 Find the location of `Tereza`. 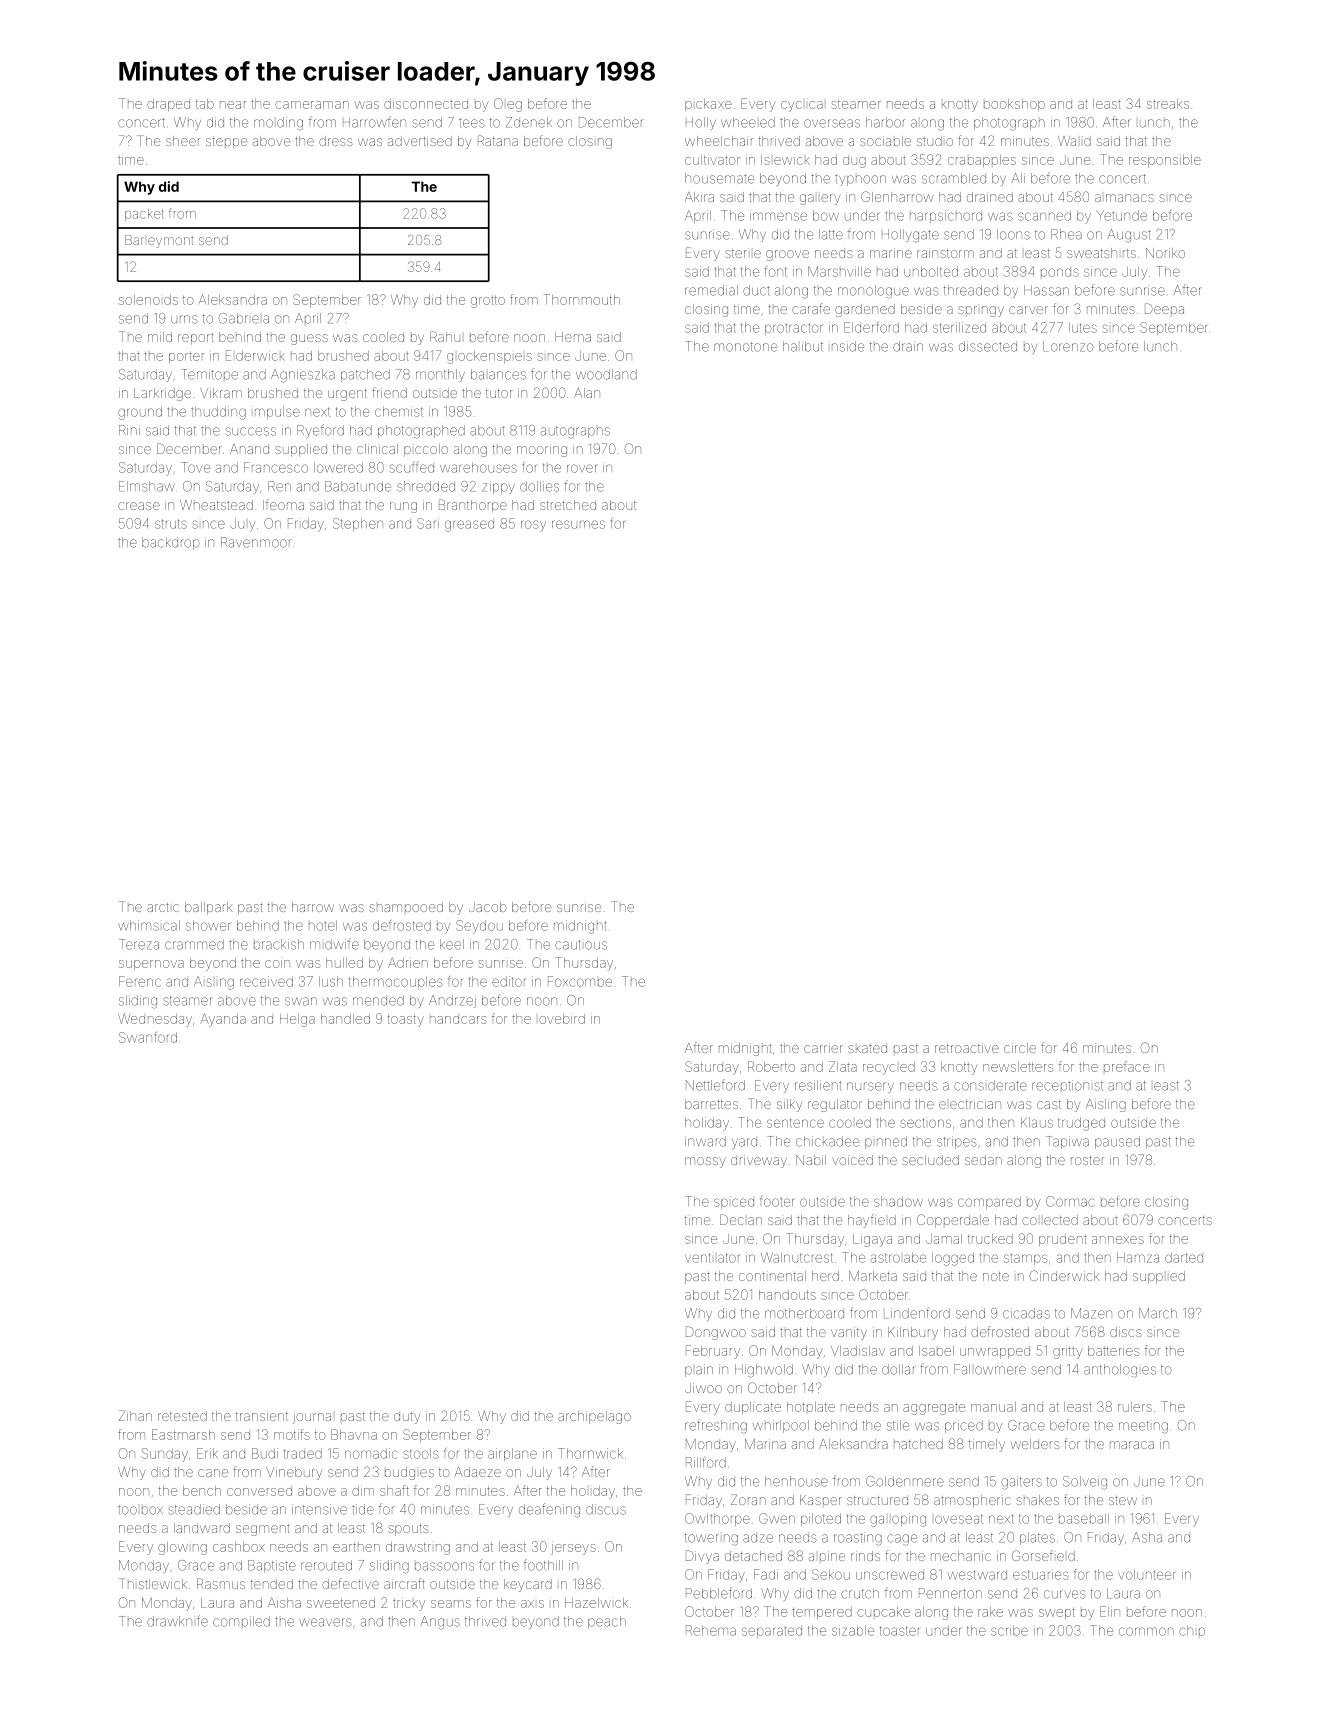

Tereza is located at coordinates (139, 944).
